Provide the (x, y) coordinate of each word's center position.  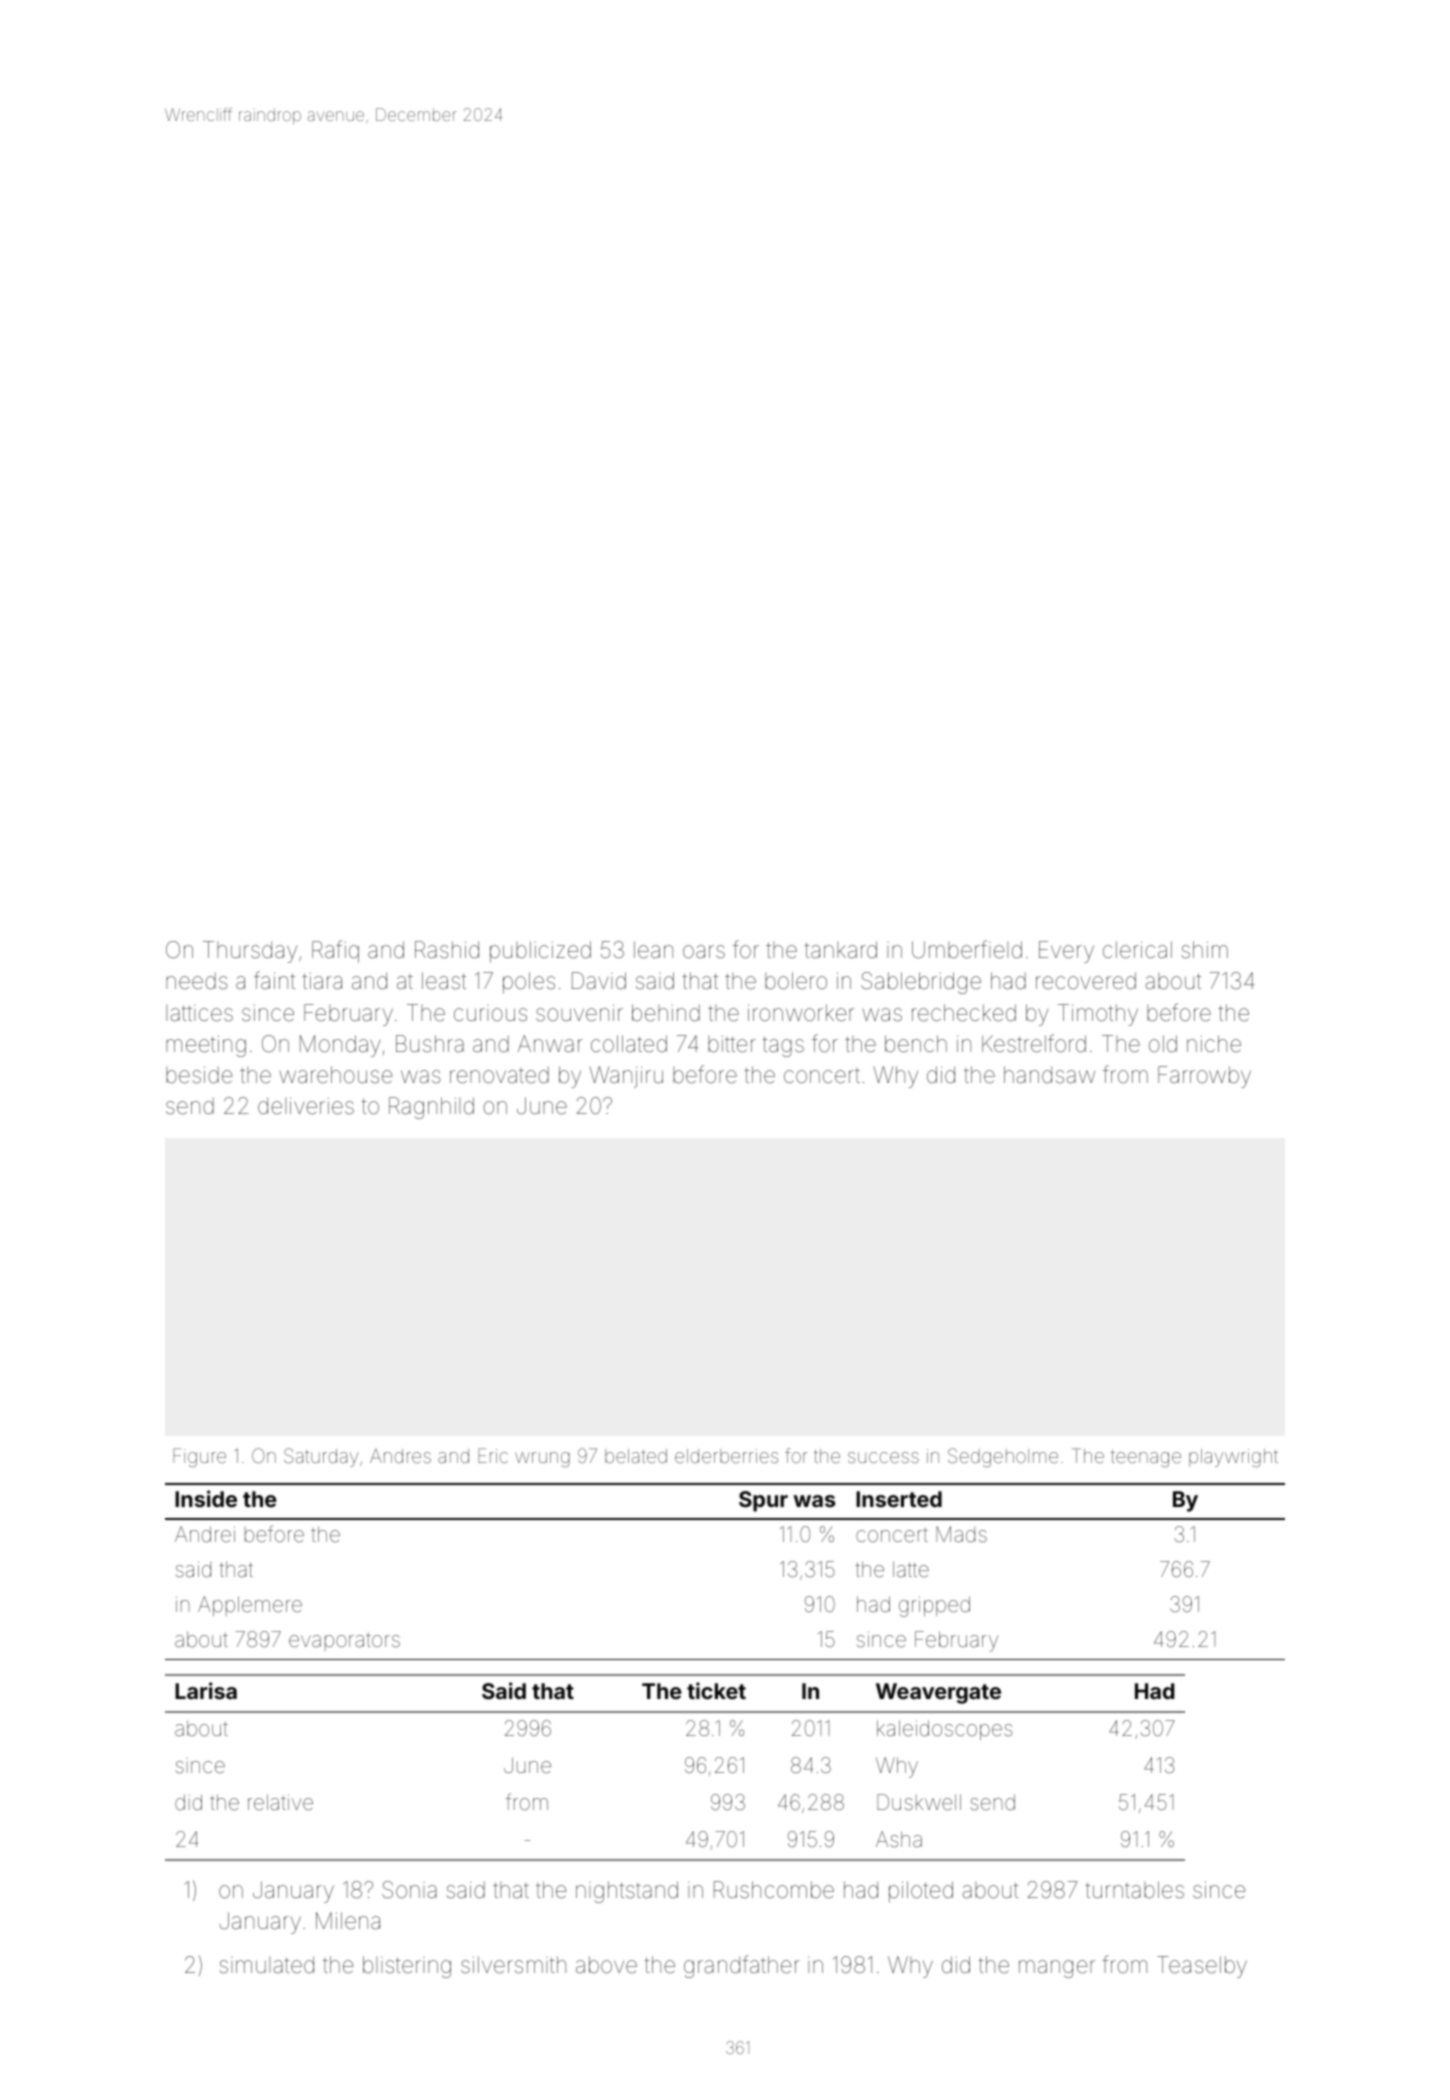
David (599, 981)
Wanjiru (626, 1077)
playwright (1233, 1458)
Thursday (250, 952)
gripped (934, 1606)
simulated (266, 1965)
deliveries (306, 1106)
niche (1214, 1043)
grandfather (742, 1966)
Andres (400, 1456)
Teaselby (1202, 1967)
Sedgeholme (1003, 1457)
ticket (716, 1690)
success (883, 1457)
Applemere (250, 1606)
